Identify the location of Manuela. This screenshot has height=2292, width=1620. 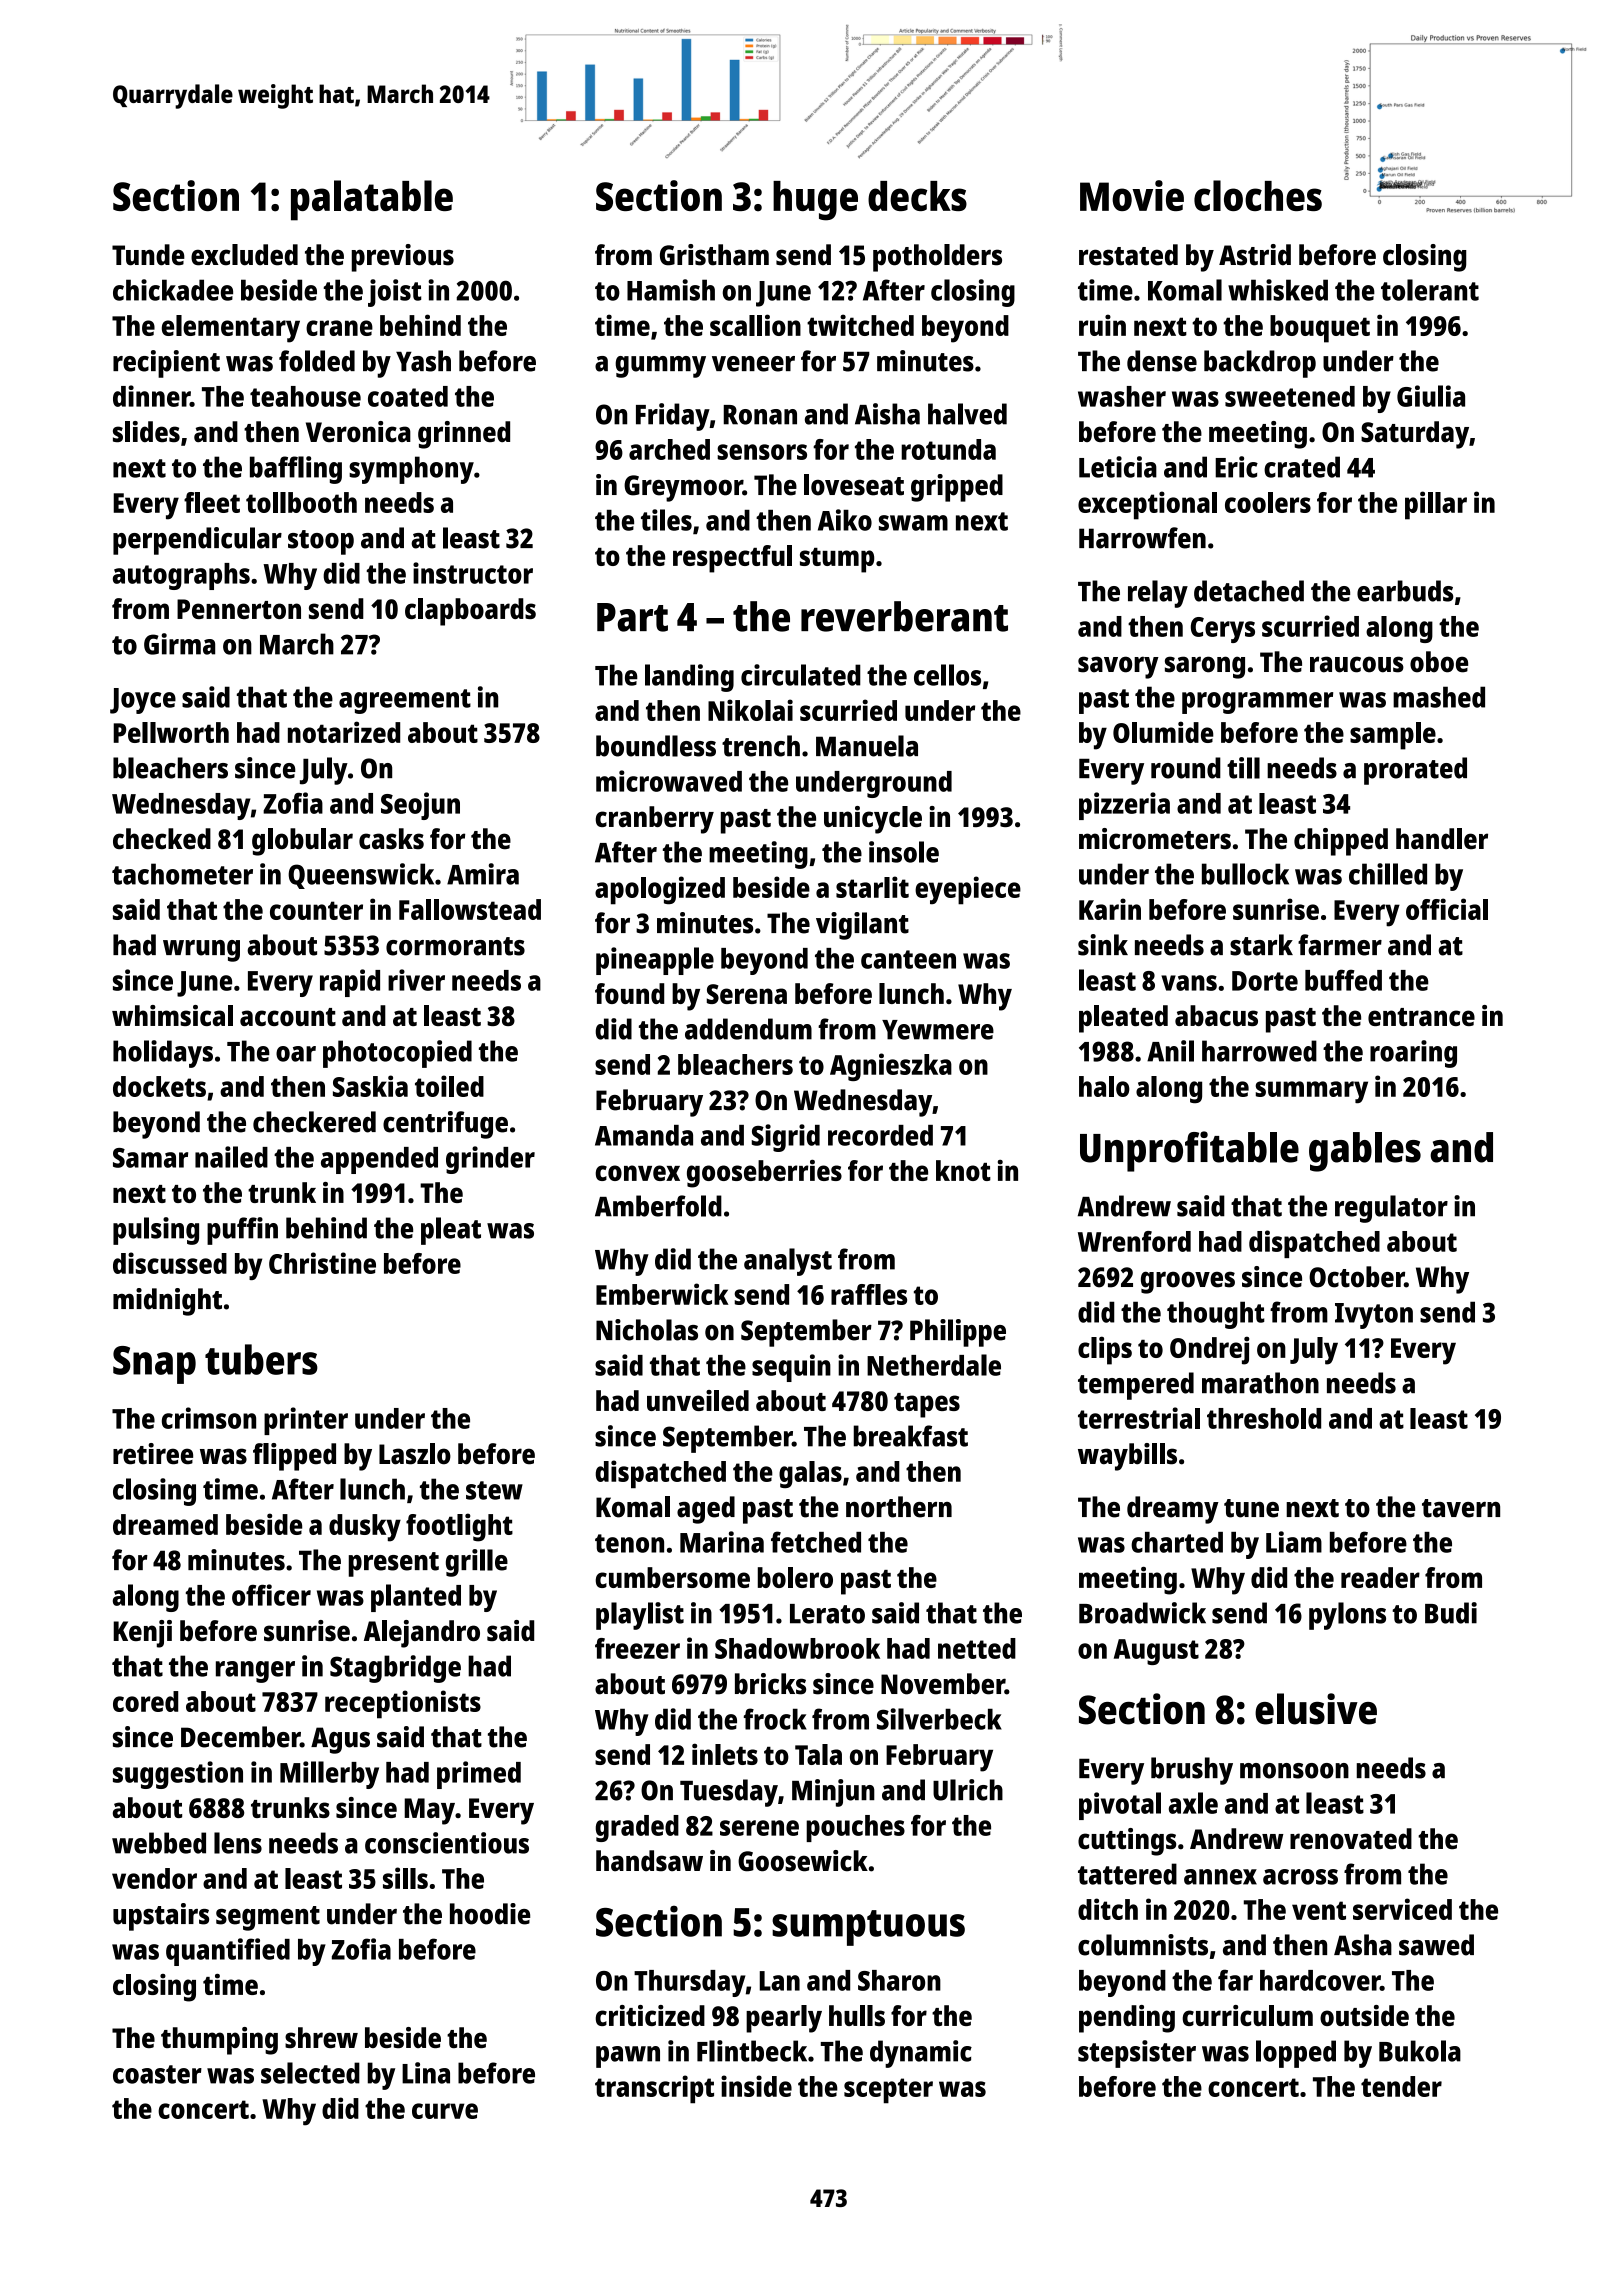
(867, 746).
